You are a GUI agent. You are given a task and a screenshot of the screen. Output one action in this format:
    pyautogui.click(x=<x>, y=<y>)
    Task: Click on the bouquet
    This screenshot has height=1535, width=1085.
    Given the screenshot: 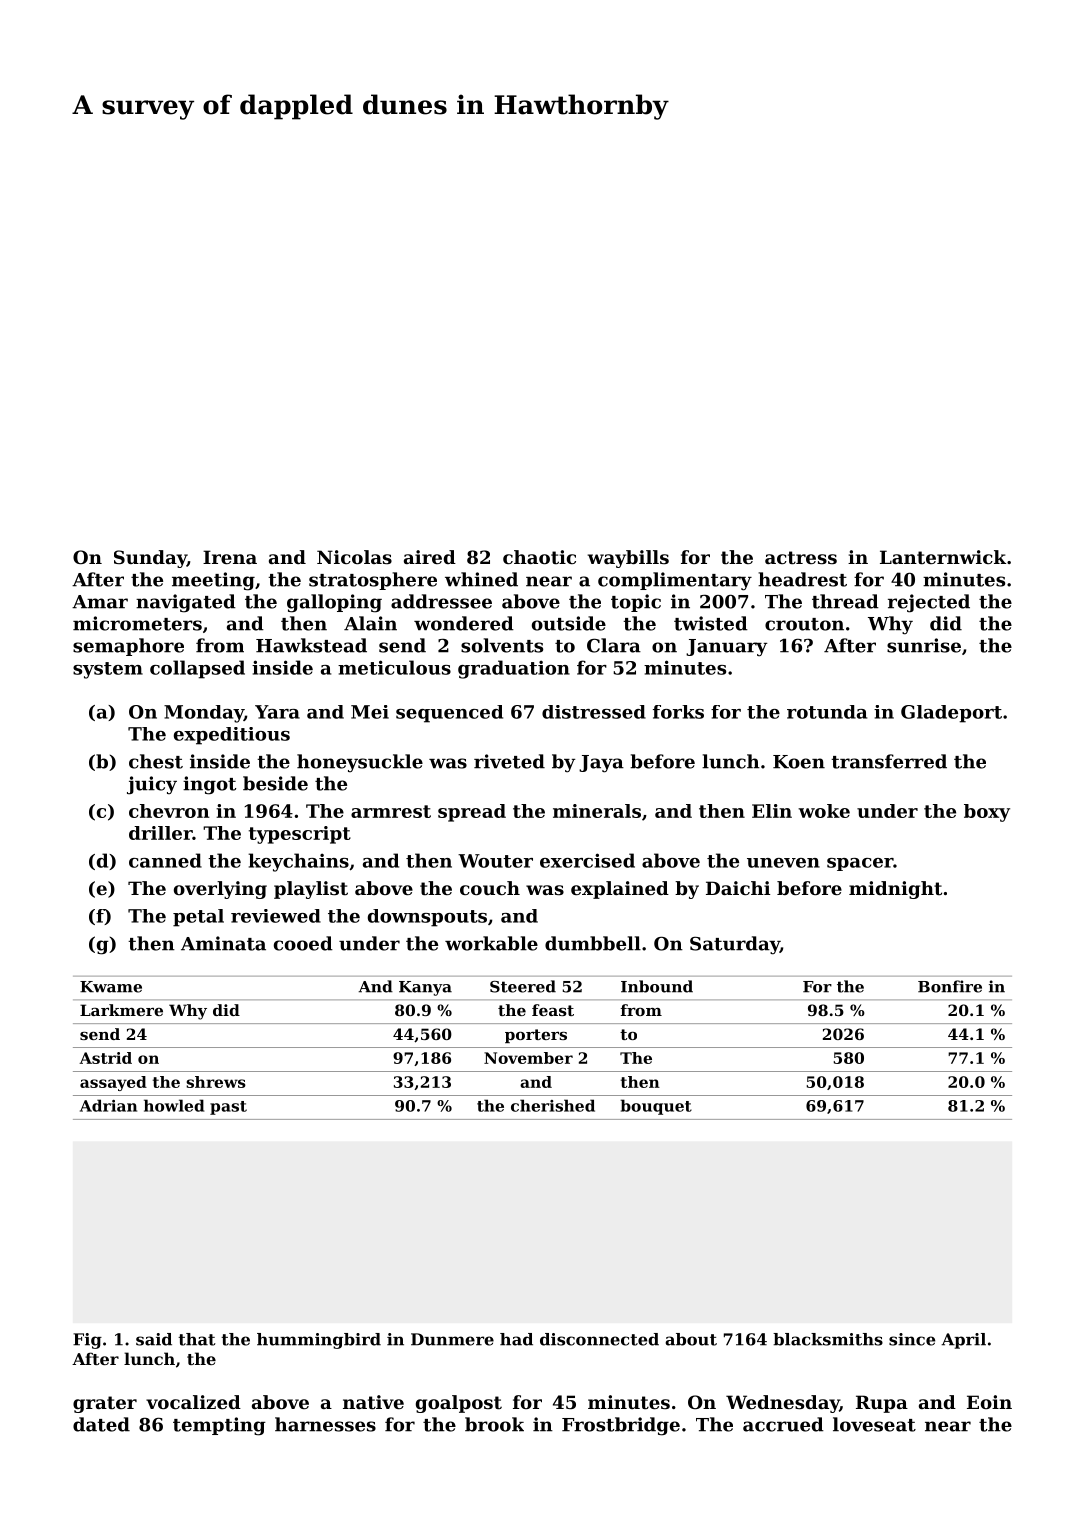 What is the action you would take?
    pyautogui.click(x=656, y=1107)
